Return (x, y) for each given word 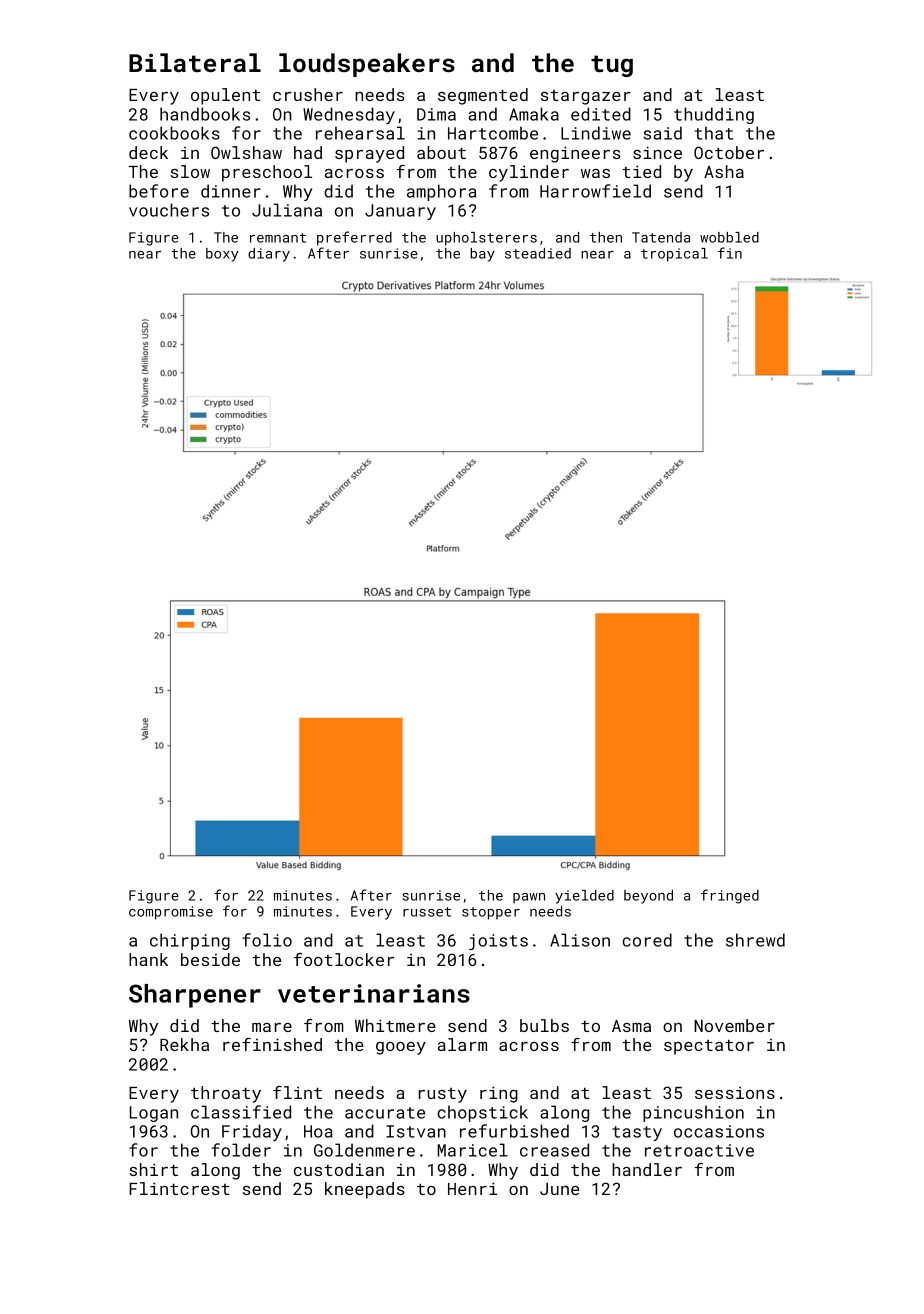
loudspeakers (367, 65)
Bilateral (195, 62)
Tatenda (661, 237)
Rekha (184, 1044)
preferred (354, 238)
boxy (222, 255)
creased (554, 1150)
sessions (735, 1093)
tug (612, 66)
